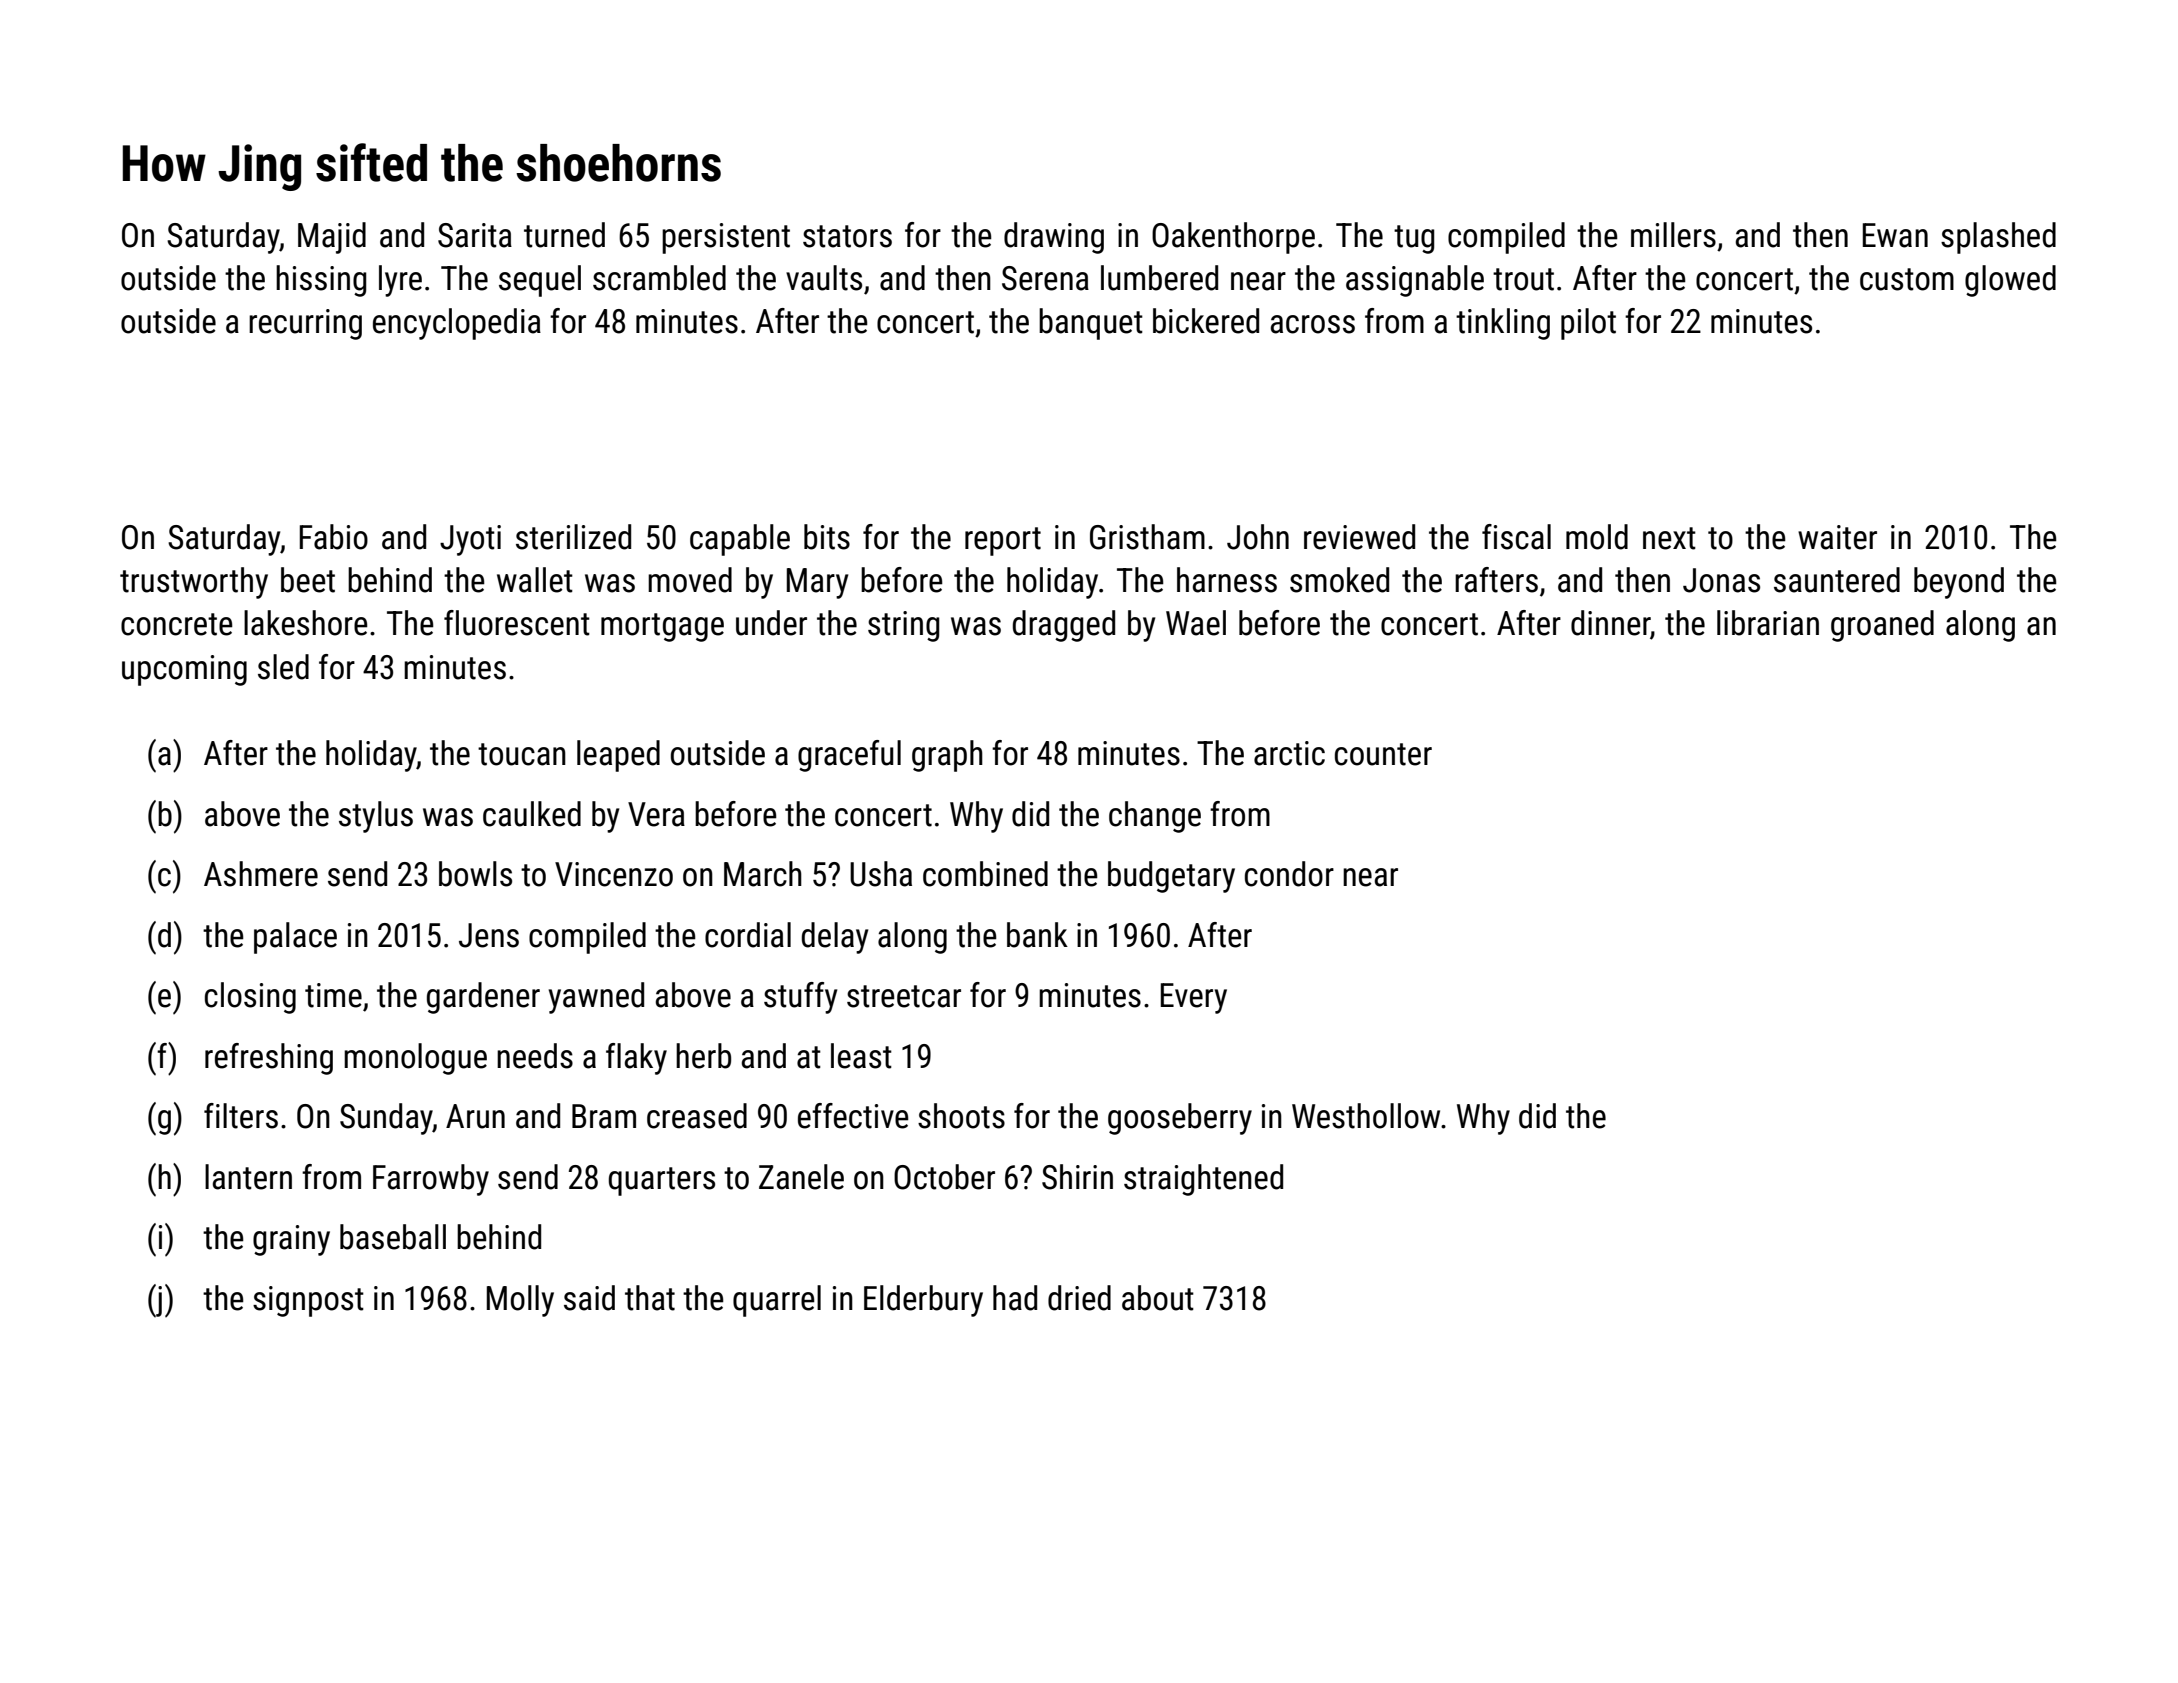 The height and width of the screenshot is (1683, 2178). Describe the element at coordinates (904, 996) in the screenshot. I see `streetcar` at that location.
